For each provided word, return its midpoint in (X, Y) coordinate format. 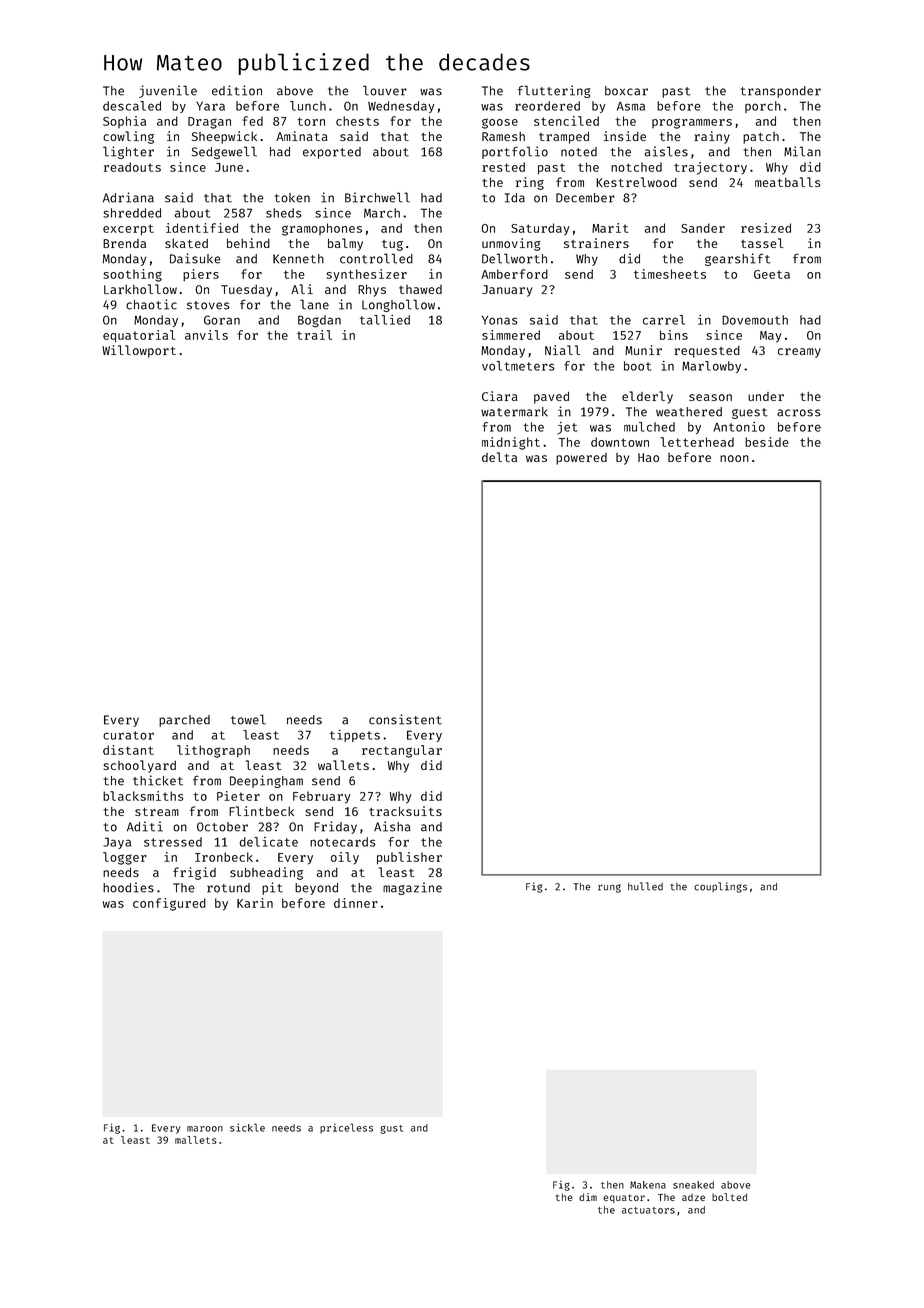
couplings (720, 887)
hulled (645, 886)
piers (201, 275)
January (507, 291)
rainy (712, 137)
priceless (346, 1128)
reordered (547, 106)
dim (588, 1197)
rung (609, 888)
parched (184, 721)
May (771, 337)
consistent (405, 719)
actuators (648, 1210)
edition (237, 90)
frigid (194, 873)
